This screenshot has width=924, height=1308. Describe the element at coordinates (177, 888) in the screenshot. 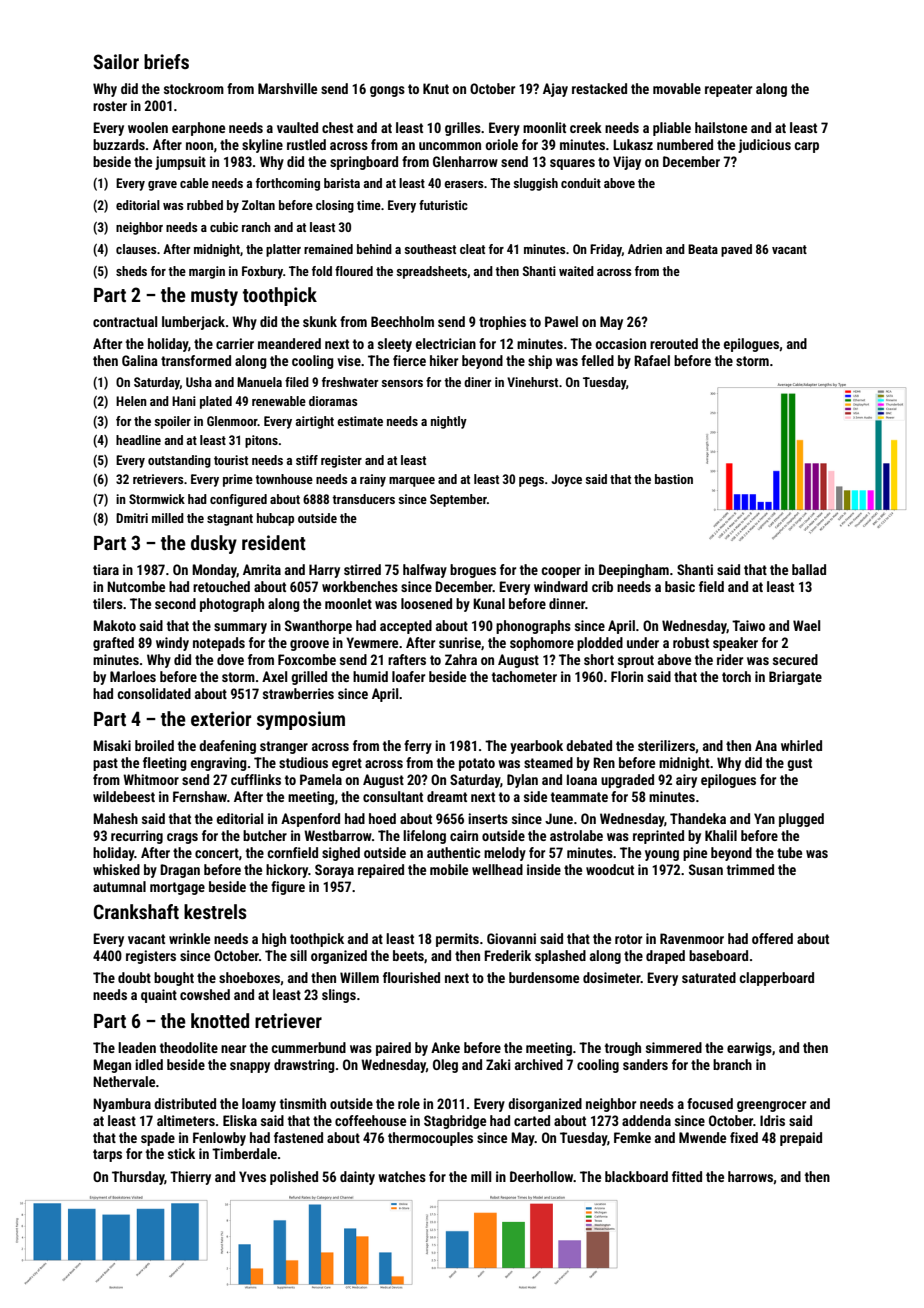

I see `mortgage` at that location.
